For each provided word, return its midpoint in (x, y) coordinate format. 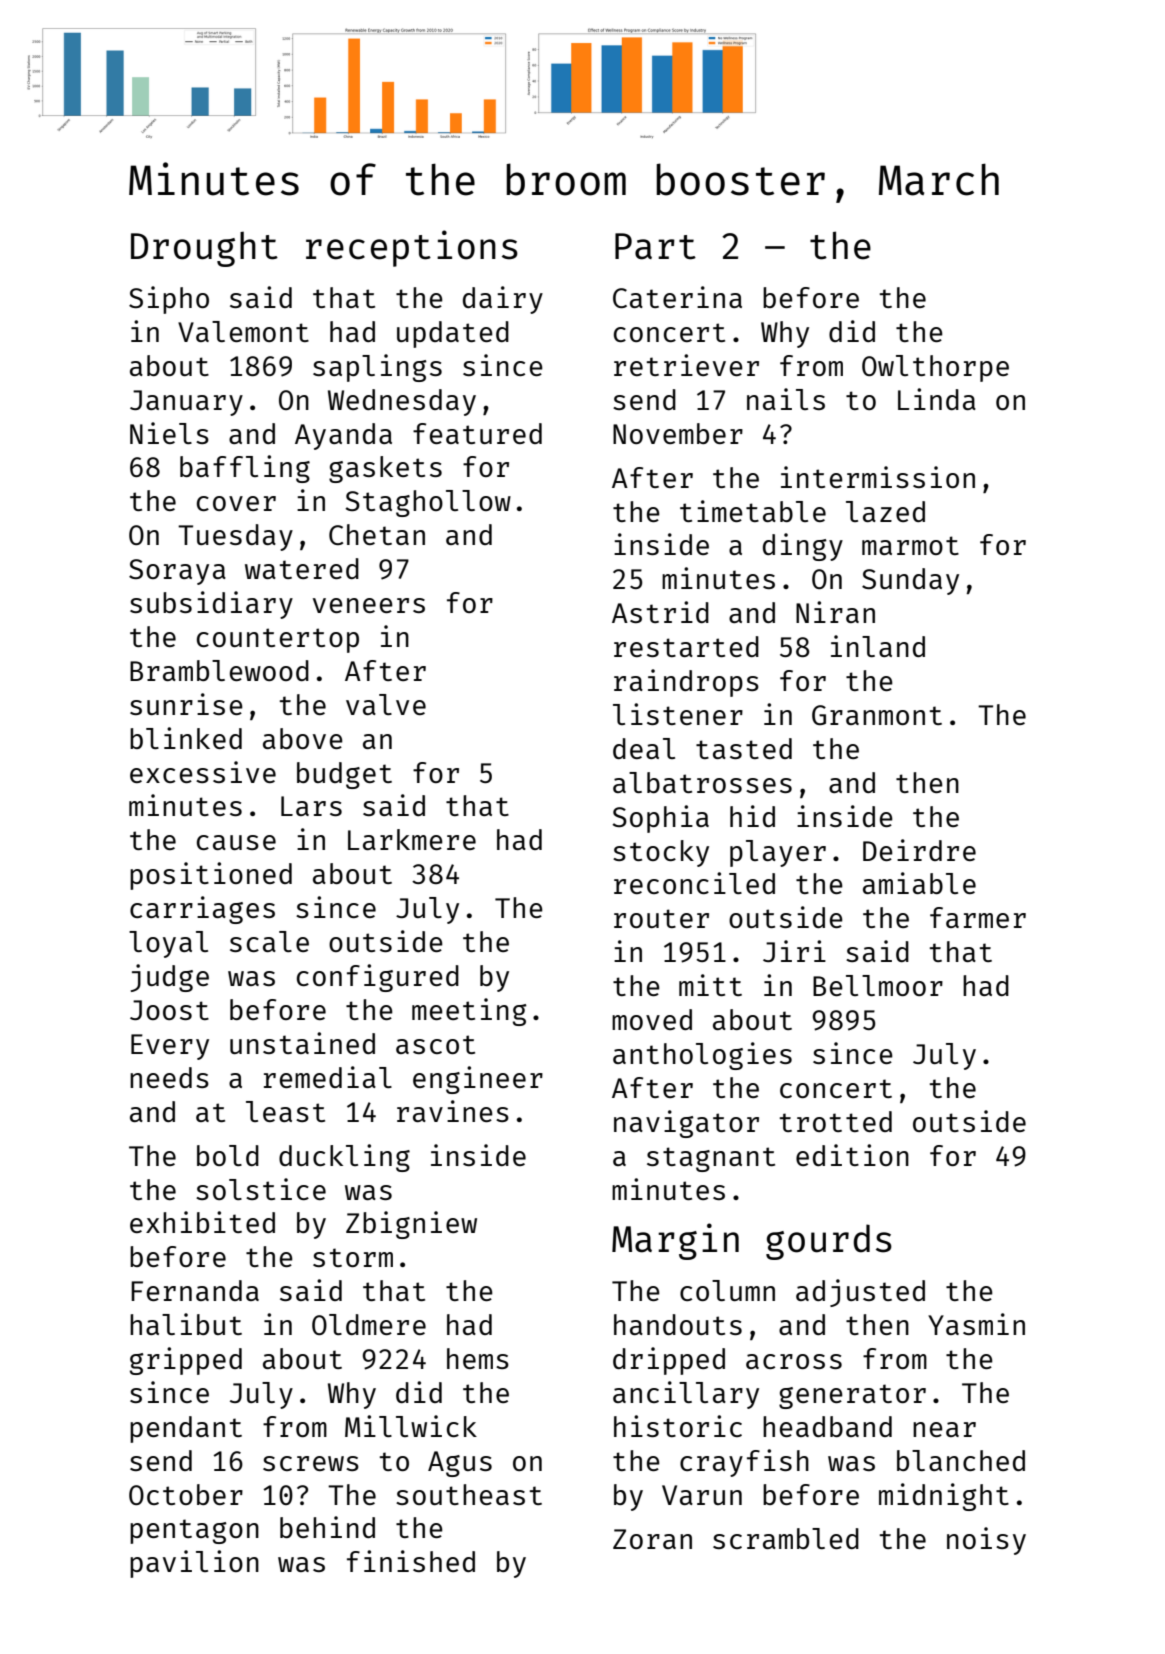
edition (852, 1155)
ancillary (686, 1395)
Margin (675, 1241)
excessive (203, 772)
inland (878, 646)
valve (386, 704)
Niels (169, 433)
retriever (686, 365)
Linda (937, 399)
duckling (344, 1158)
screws (311, 1463)
